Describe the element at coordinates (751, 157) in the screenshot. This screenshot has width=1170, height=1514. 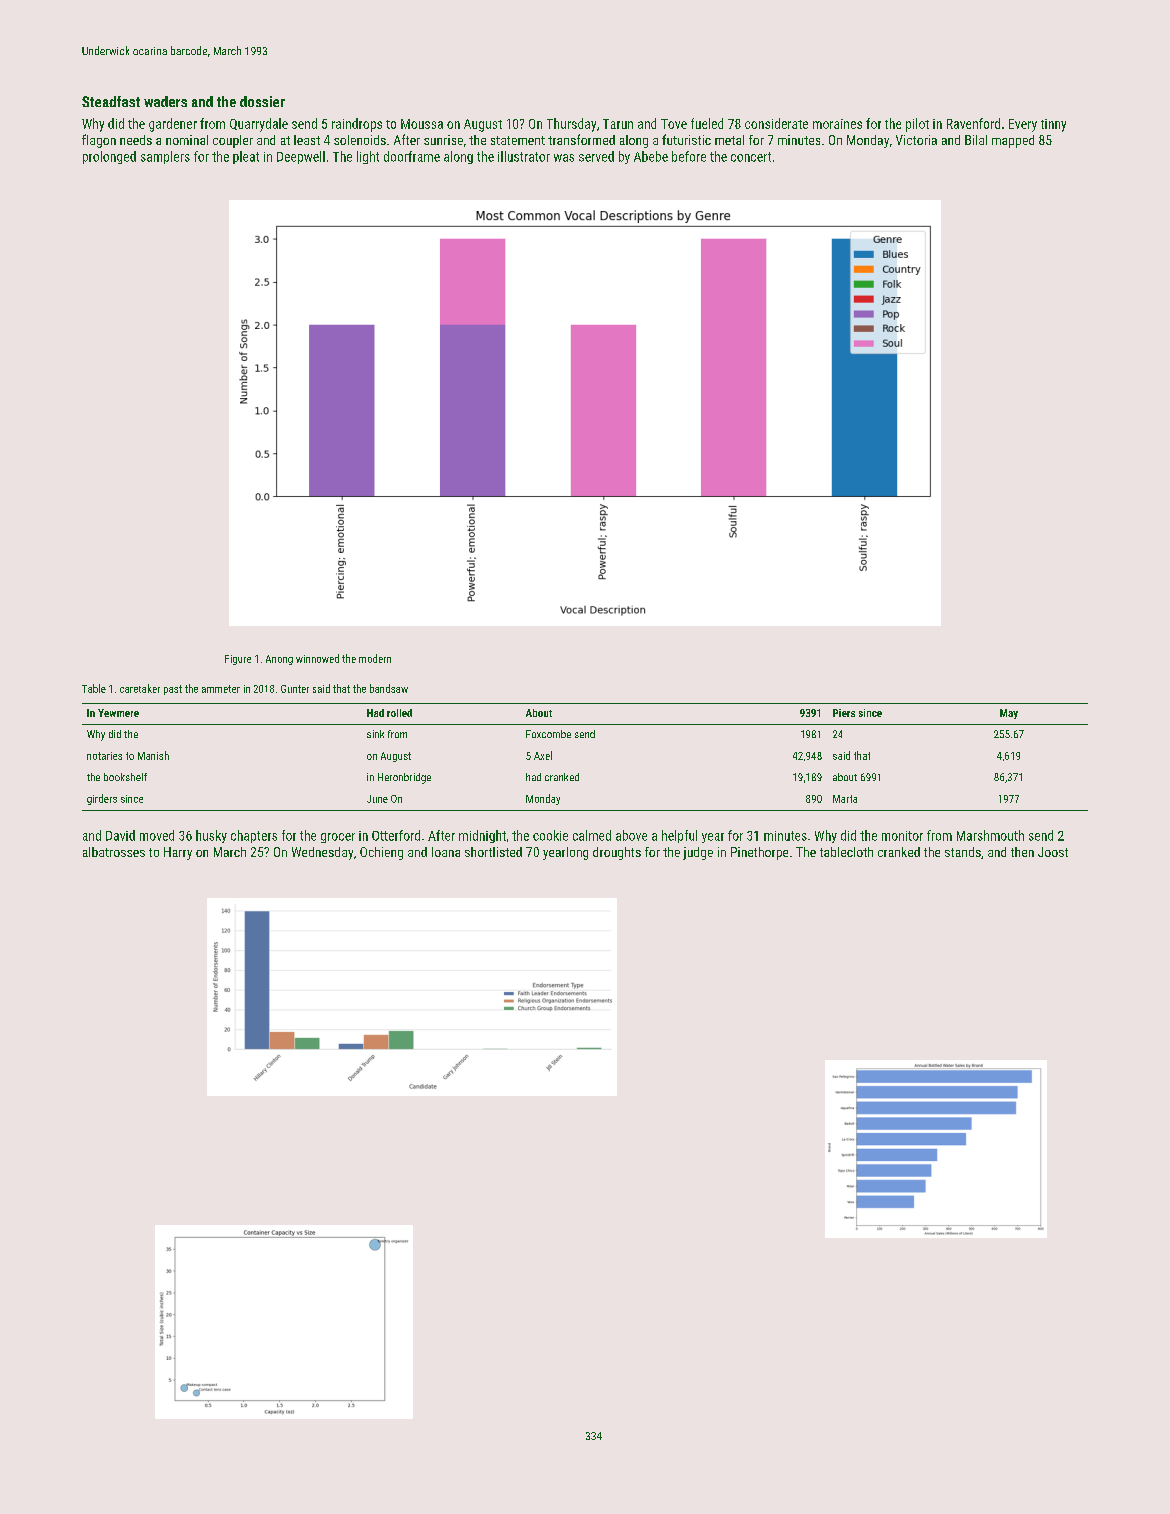
I see `concert` at that location.
